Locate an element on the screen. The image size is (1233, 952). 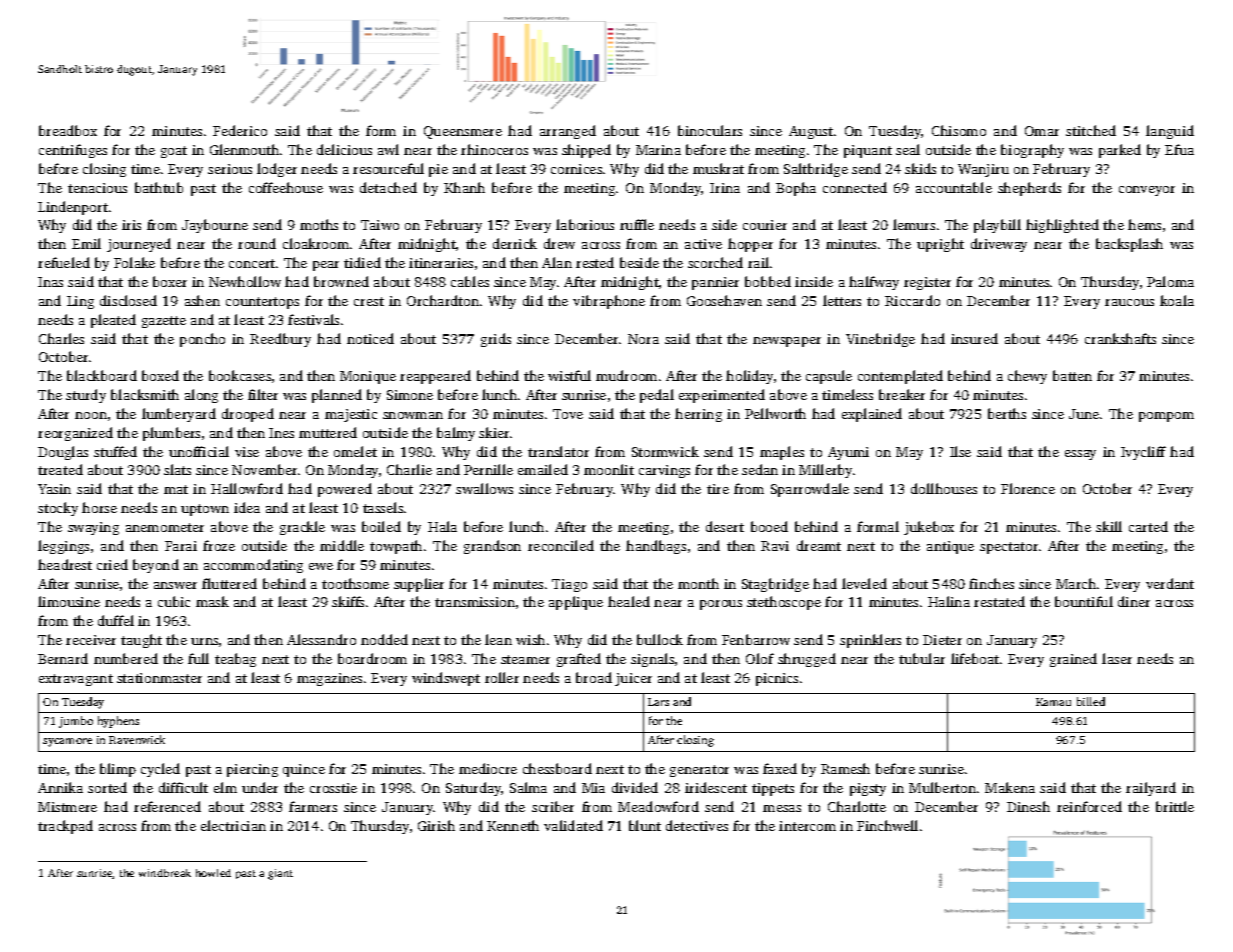
Finchwell is located at coordinates (887, 825).
